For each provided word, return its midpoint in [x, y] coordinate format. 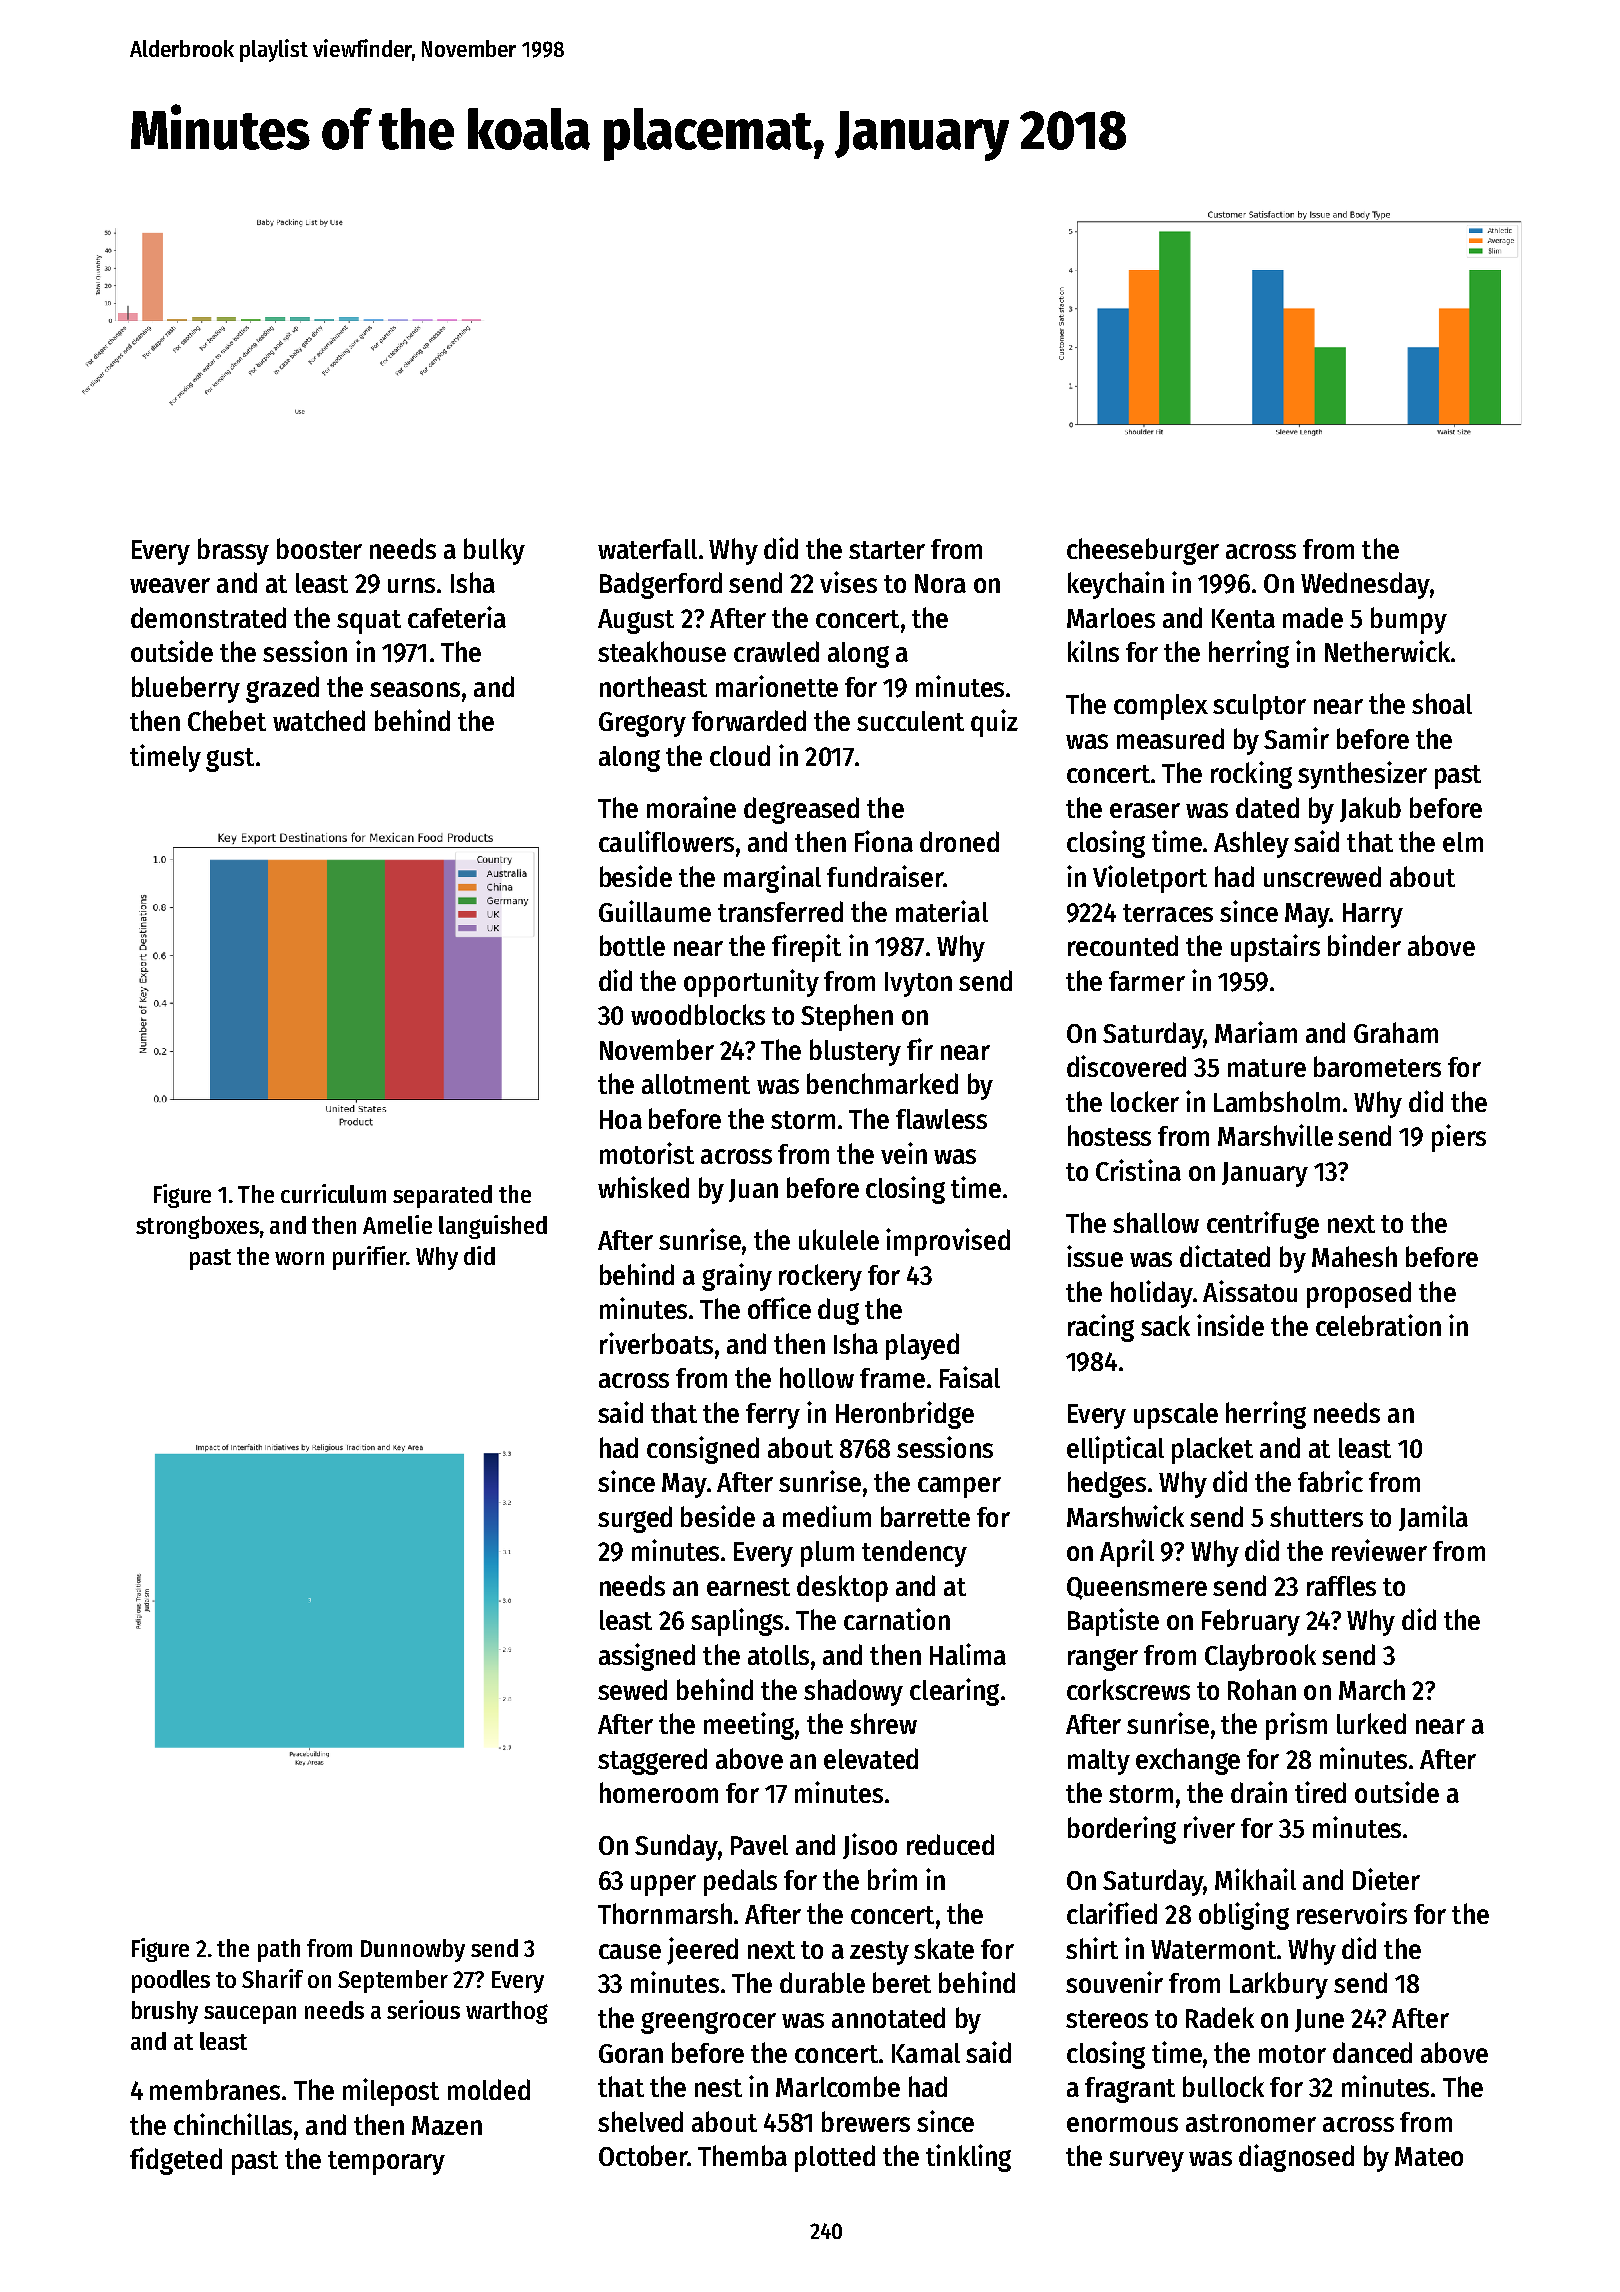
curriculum [333, 1193]
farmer [1147, 981]
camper [959, 1487]
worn [299, 1258]
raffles [1341, 1586]
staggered [652, 1761]
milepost [391, 2092]
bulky [494, 551]
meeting [749, 1726]
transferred [780, 911]
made [1313, 617]
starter [887, 550]
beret [902, 1982]
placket [1212, 1450]
